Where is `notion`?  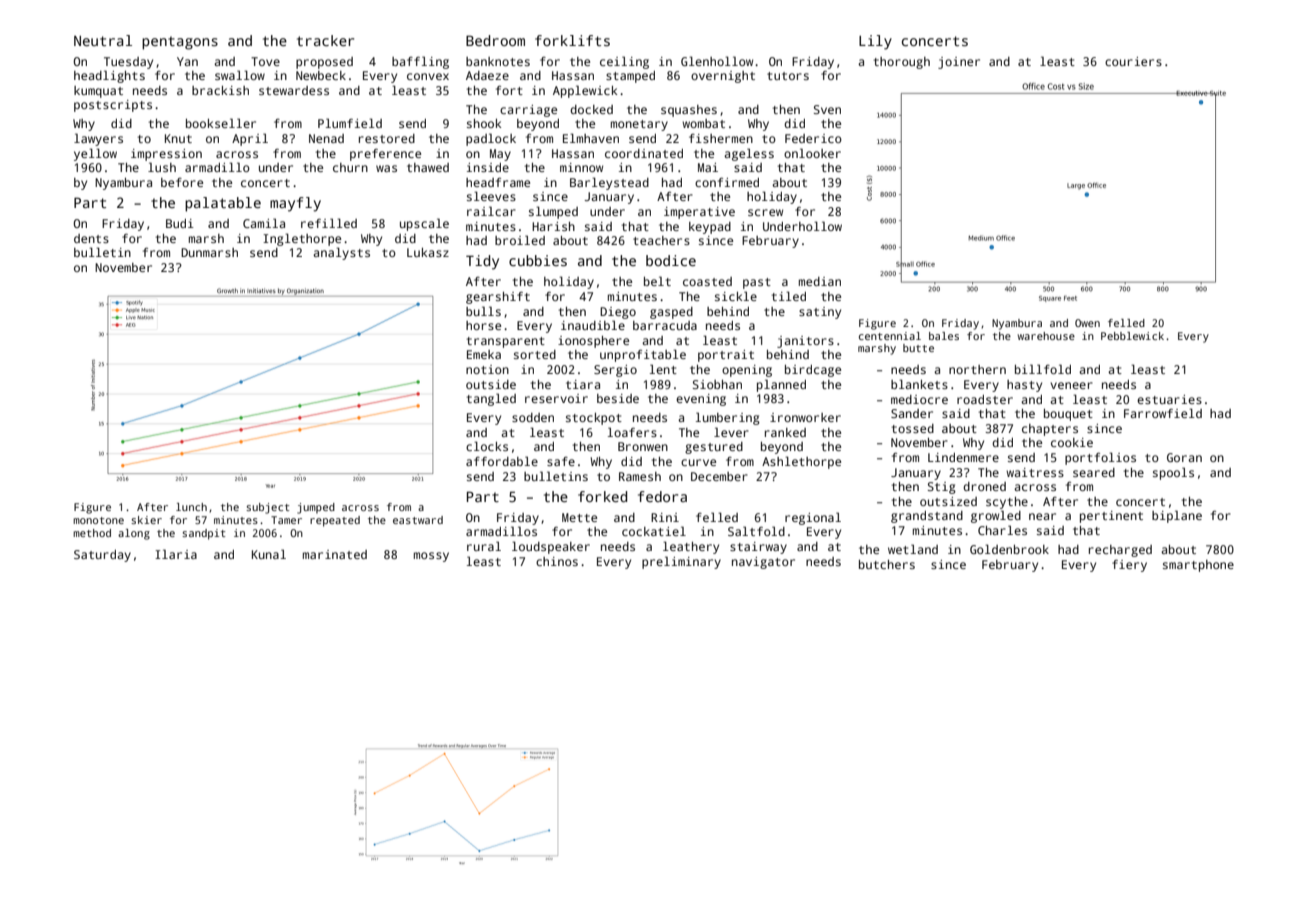
notion is located at coordinates (487, 369).
